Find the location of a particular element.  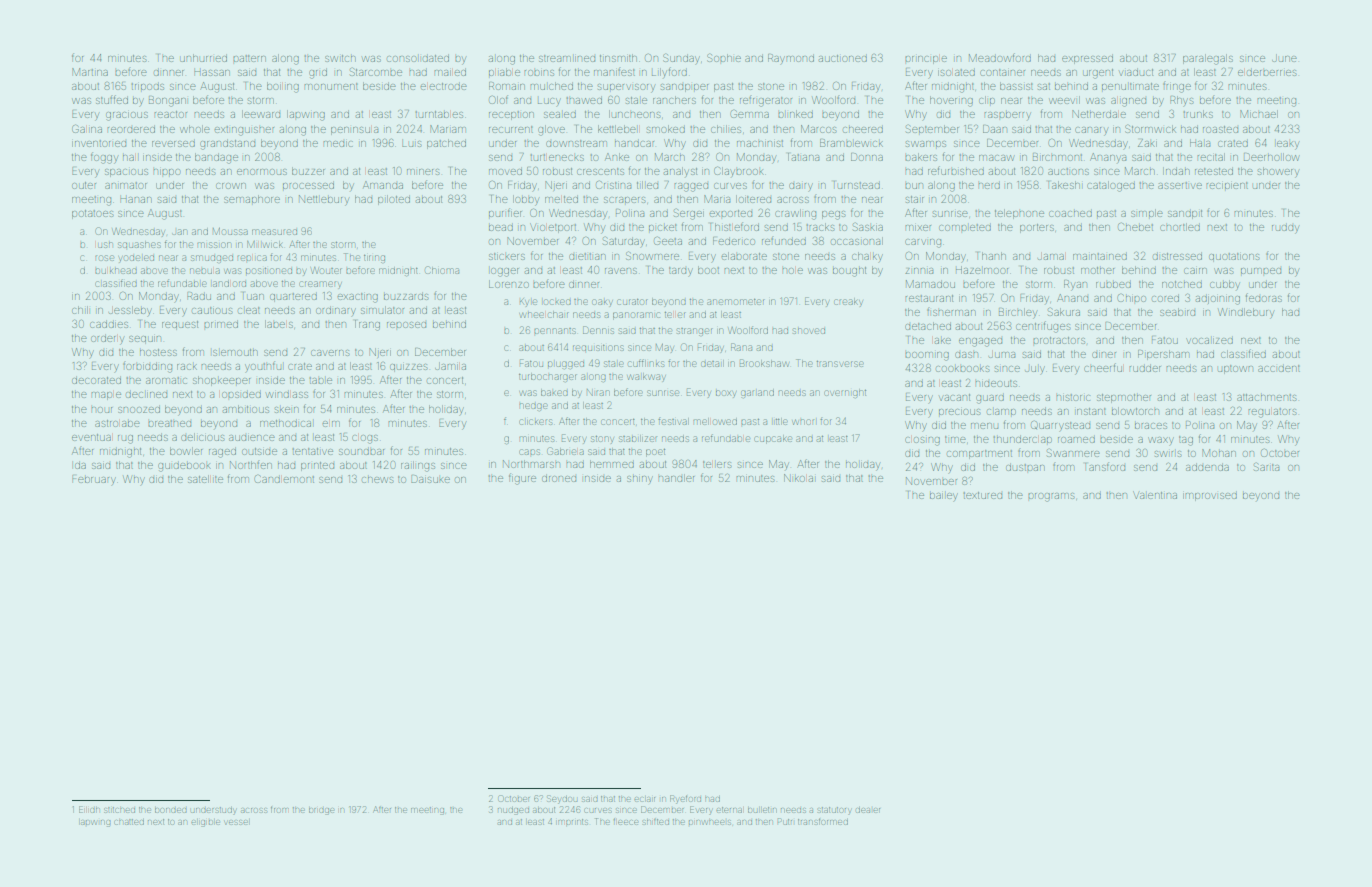

rug is located at coordinates (125, 439).
